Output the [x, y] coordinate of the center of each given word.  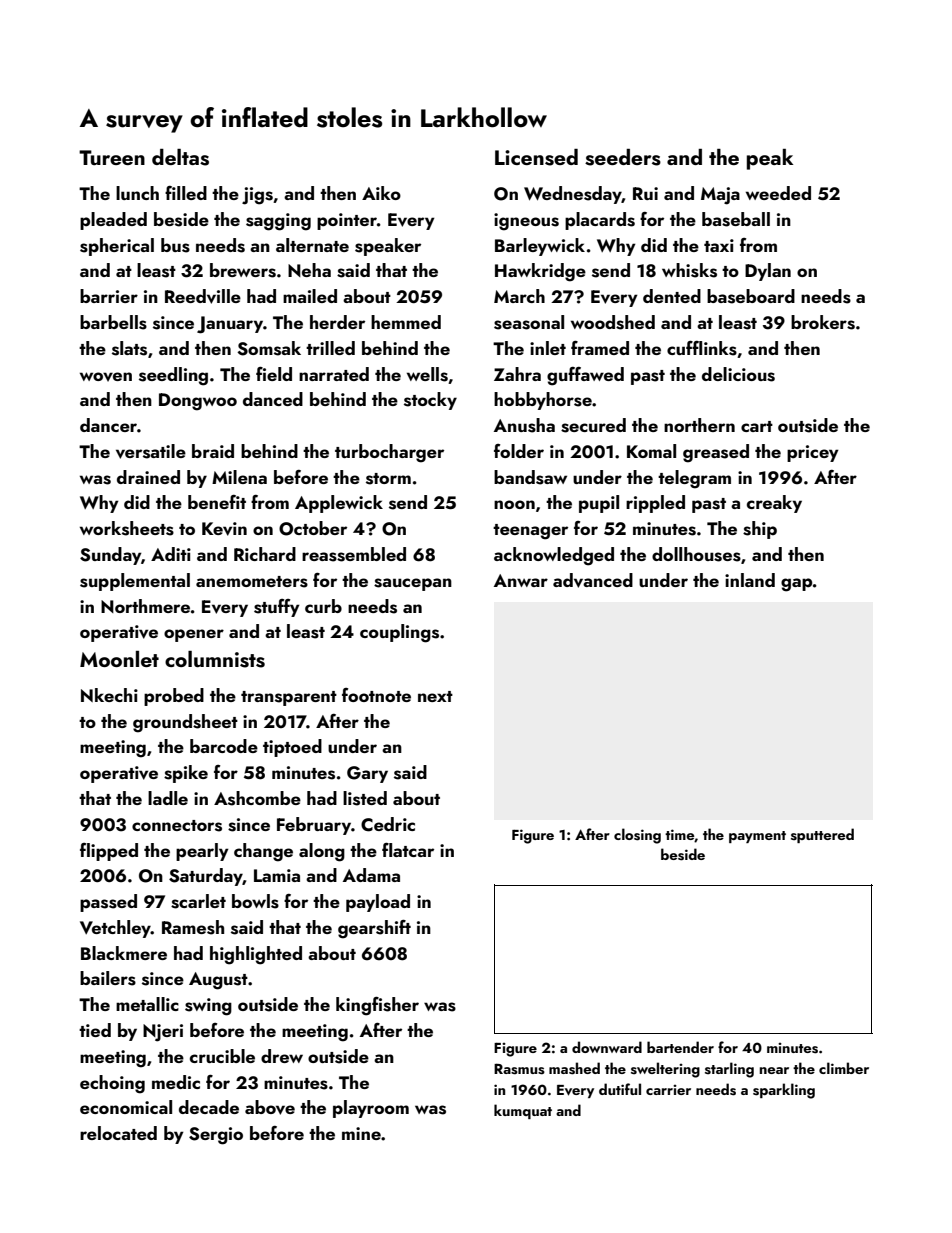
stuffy [277, 608]
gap [796, 585]
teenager [530, 532]
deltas [180, 157]
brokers [823, 322]
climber [844, 1068]
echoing [112, 1084]
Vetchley [115, 929]
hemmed [406, 322]
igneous [526, 222]
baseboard [751, 296]
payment [757, 837]
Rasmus [519, 1069]
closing [637, 836]
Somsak [269, 348]
